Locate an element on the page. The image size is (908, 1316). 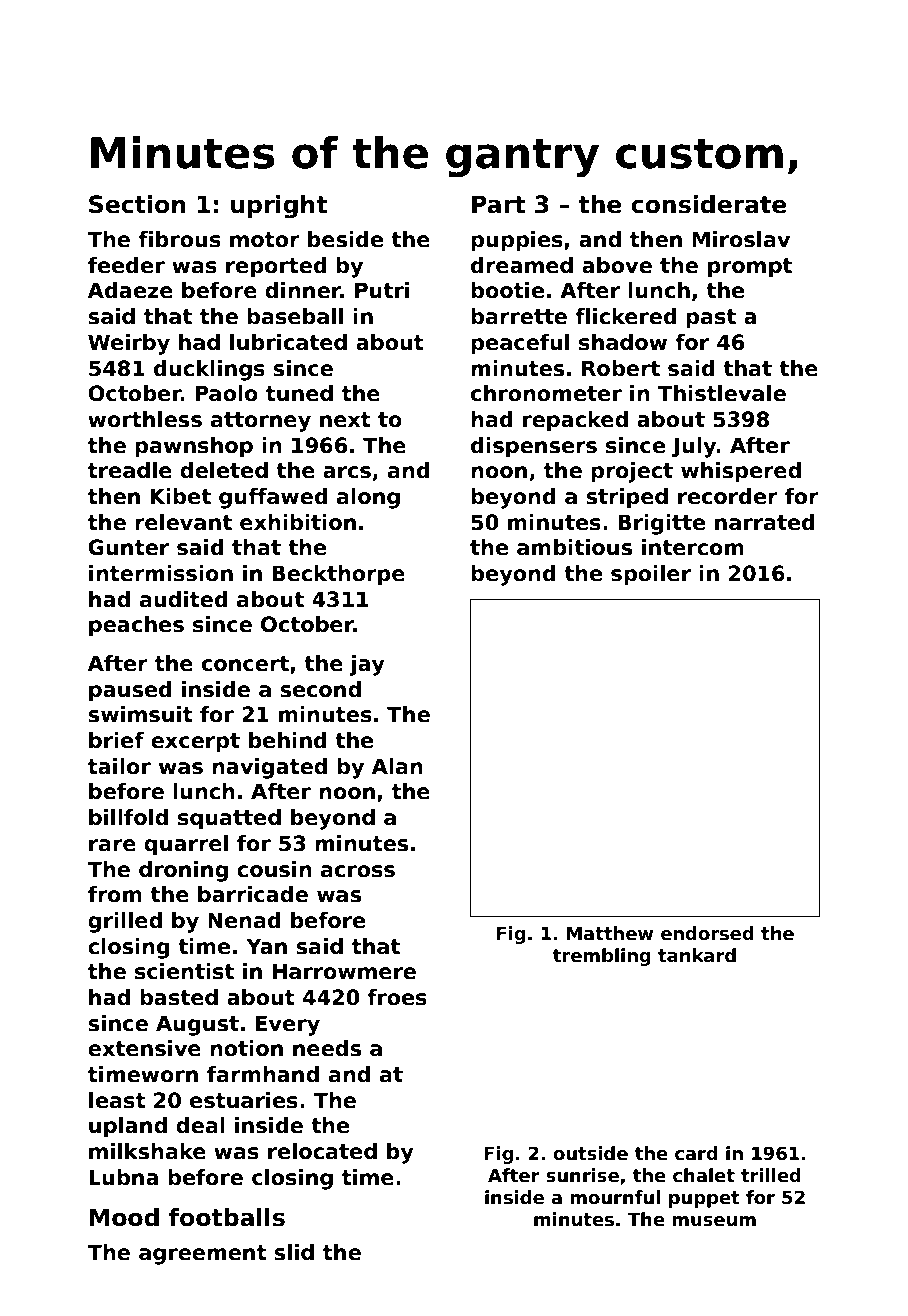
needs is located at coordinates (327, 1048).
